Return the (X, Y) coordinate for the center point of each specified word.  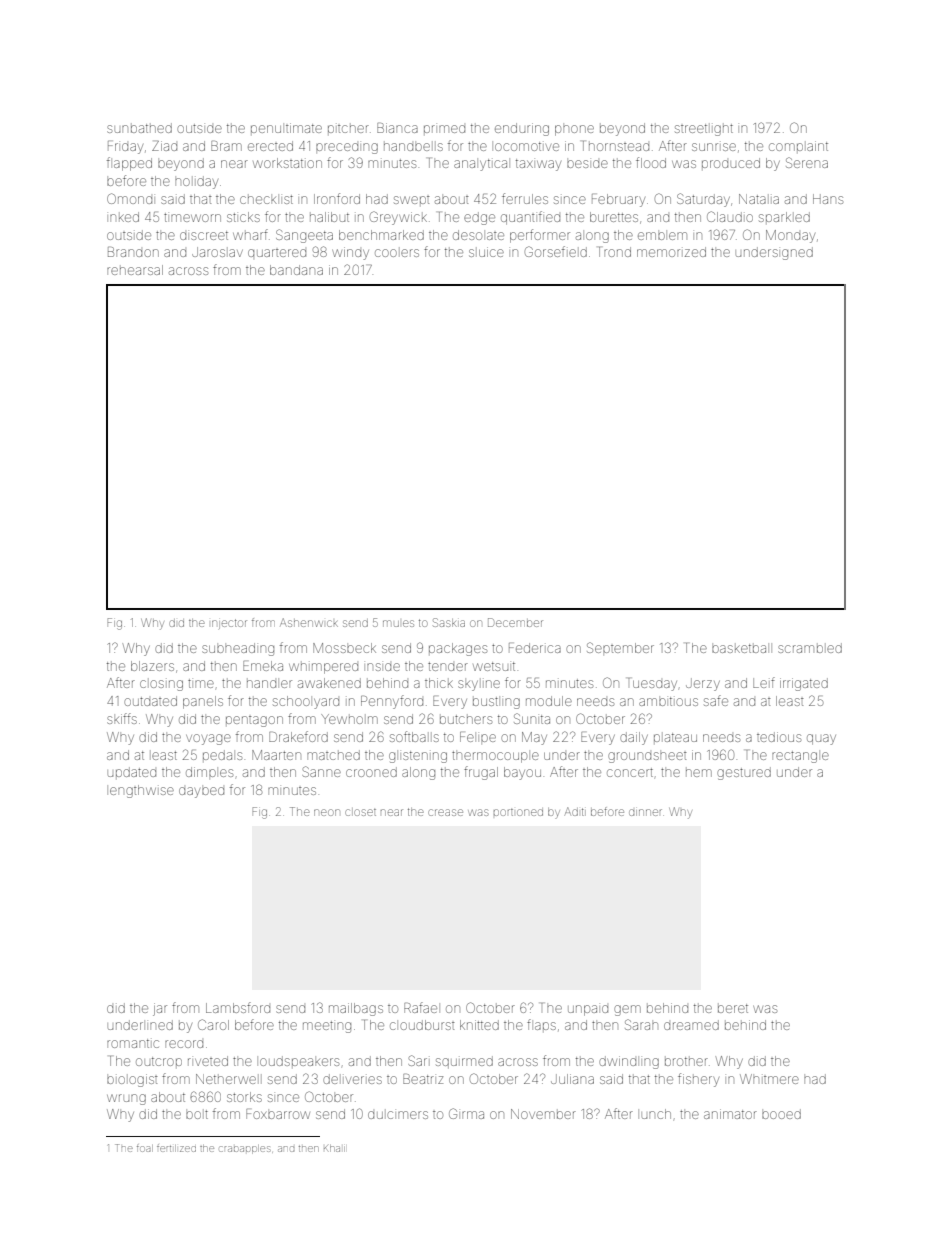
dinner (645, 812)
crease (445, 812)
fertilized (176, 1148)
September (620, 647)
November (543, 1114)
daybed (201, 792)
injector (229, 624)
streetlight (704, 130)
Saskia (449, 622)
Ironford (337, 198)
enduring (522, 129)
